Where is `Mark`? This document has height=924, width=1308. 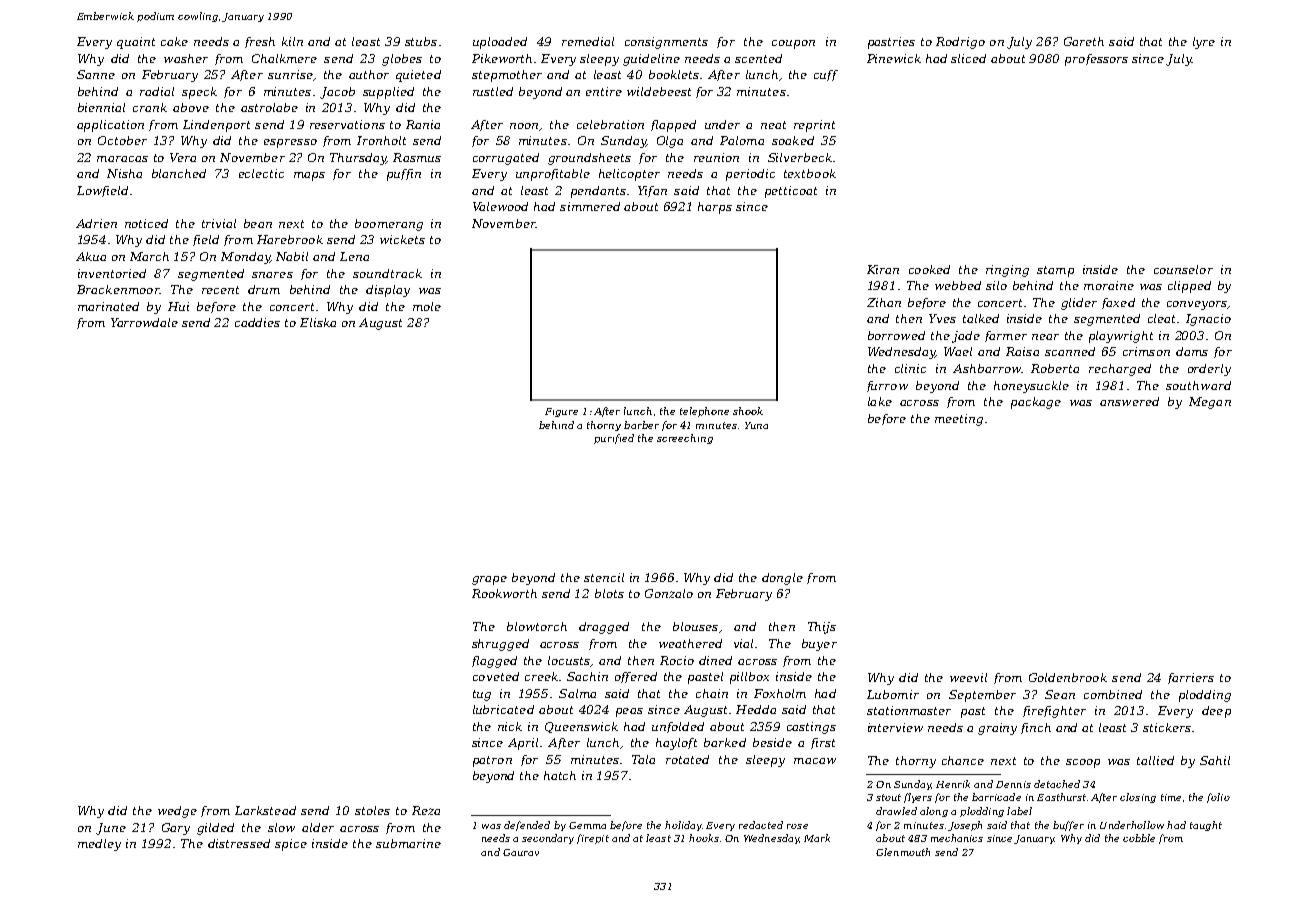
Mark is located at coordinates (817, 838).
